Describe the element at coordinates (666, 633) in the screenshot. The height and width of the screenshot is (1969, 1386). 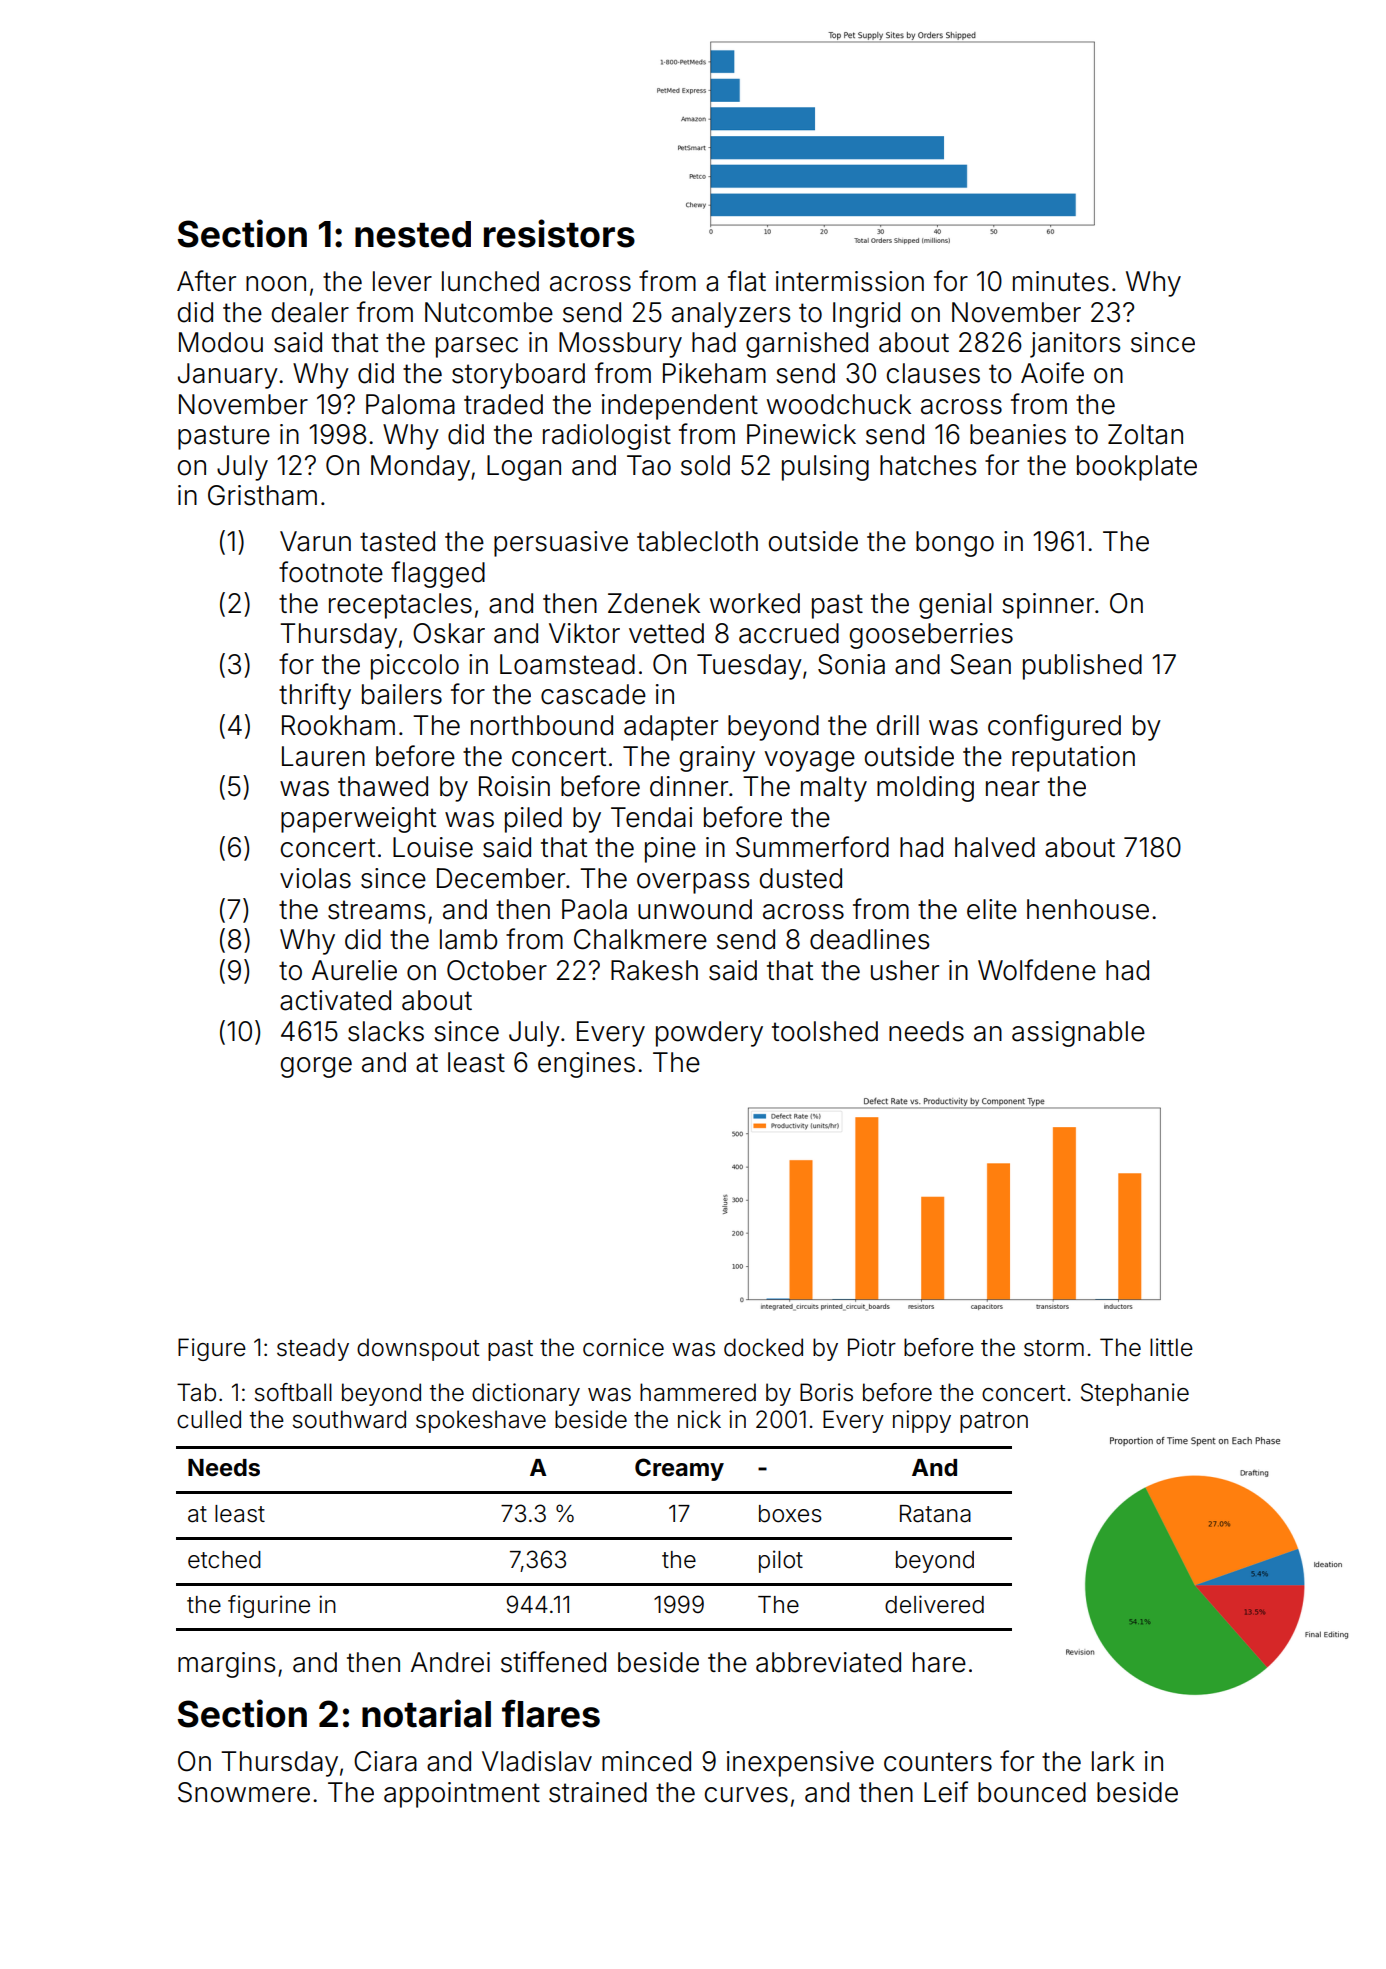
I see `vetted` at that location.
